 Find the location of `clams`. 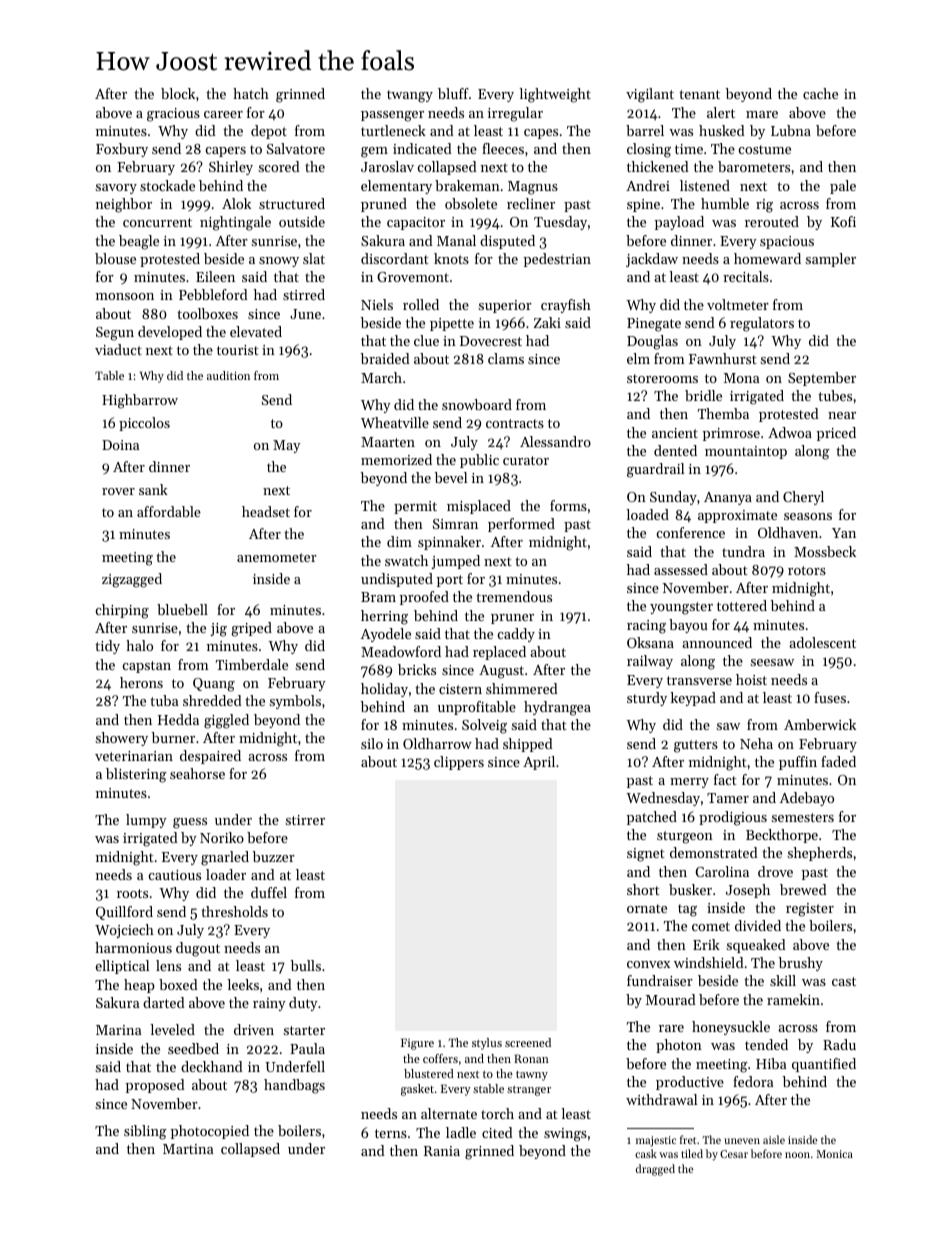

clams is located at coordinates (506, 358).
